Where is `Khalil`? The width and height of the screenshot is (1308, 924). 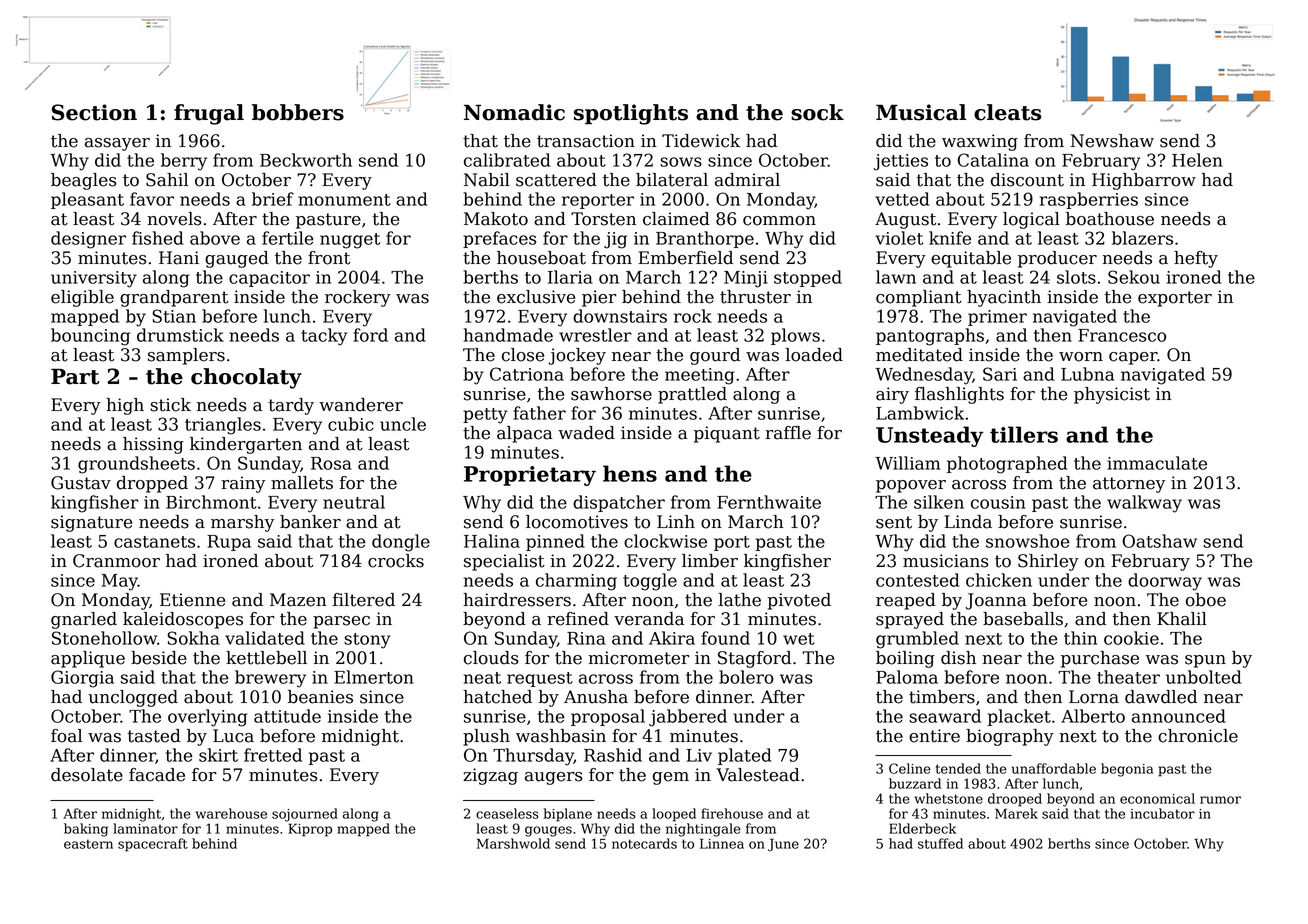
Khalil is located at coordinates (1182, 619).
